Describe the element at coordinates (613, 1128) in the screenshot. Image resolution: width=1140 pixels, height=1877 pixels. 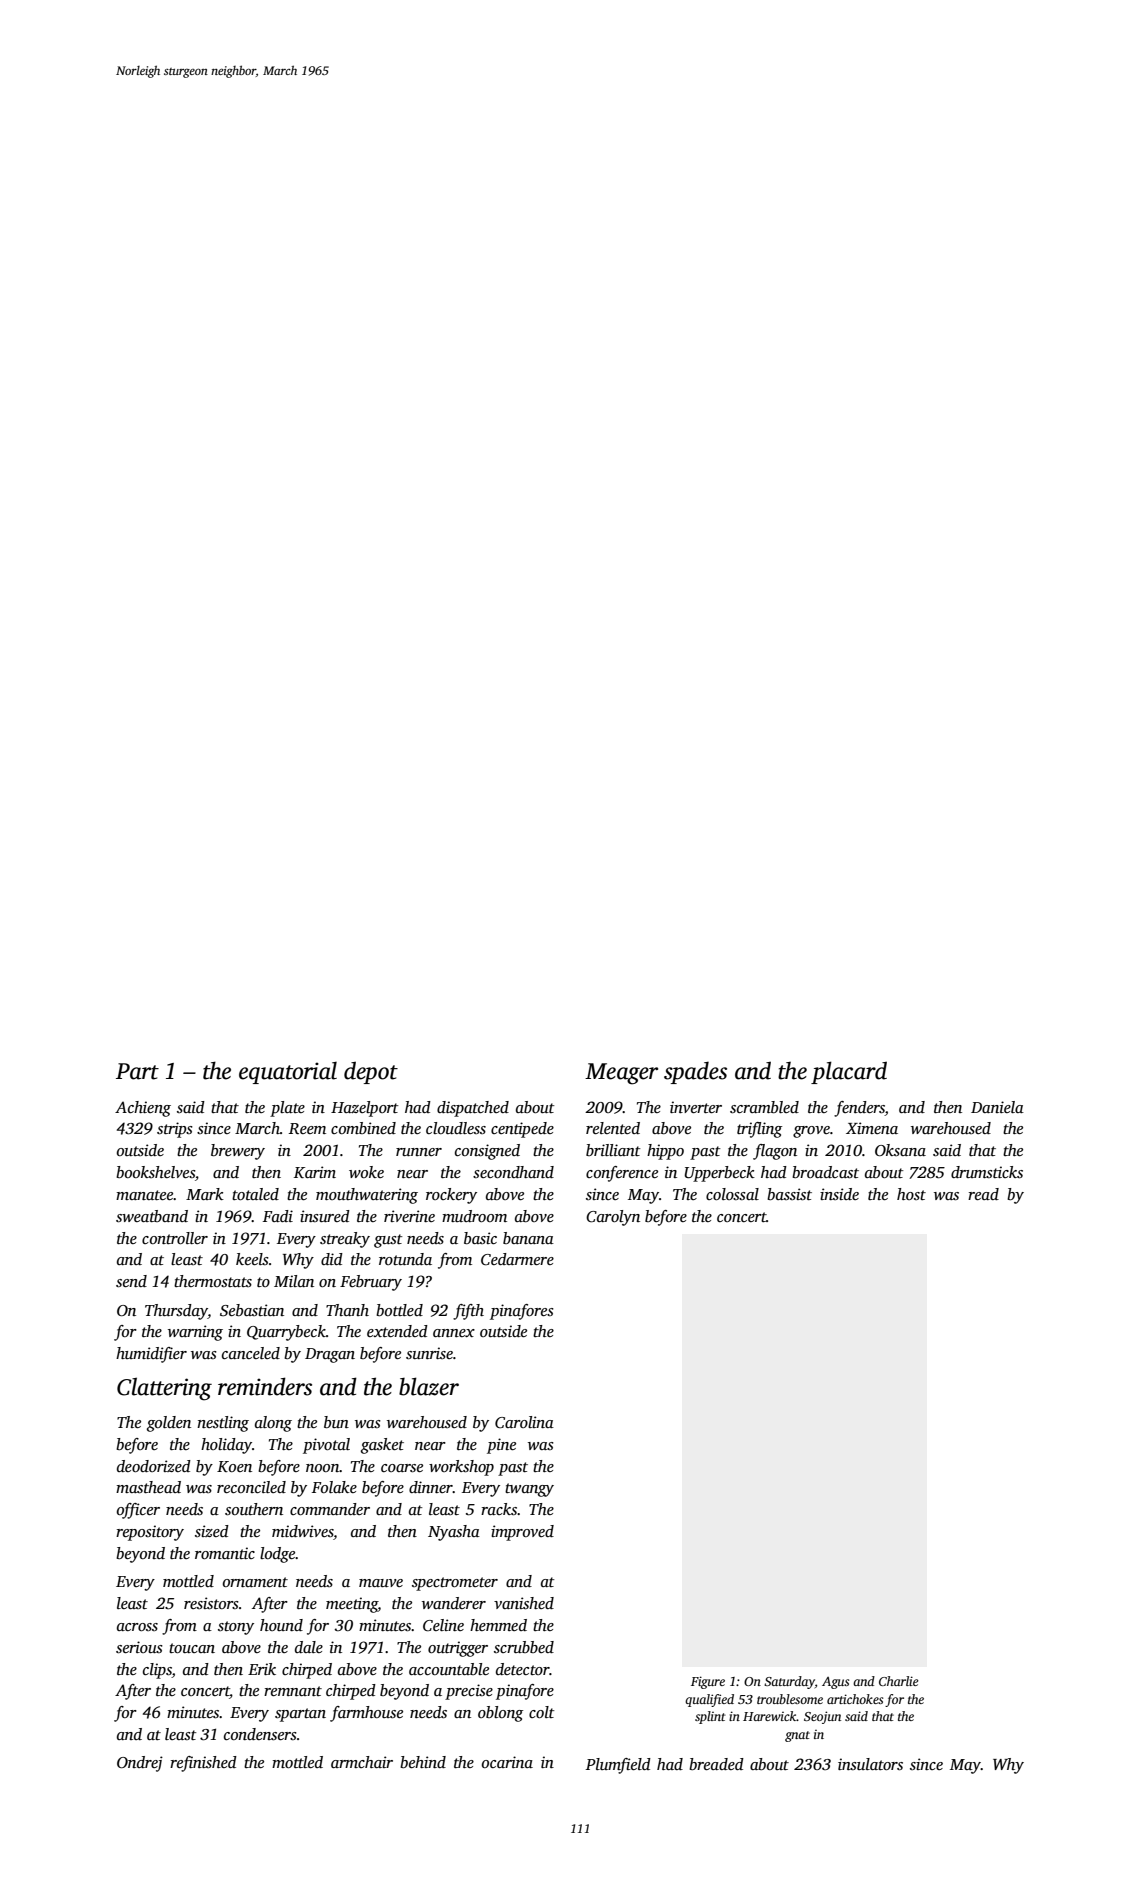
I see `relented` at that location.
